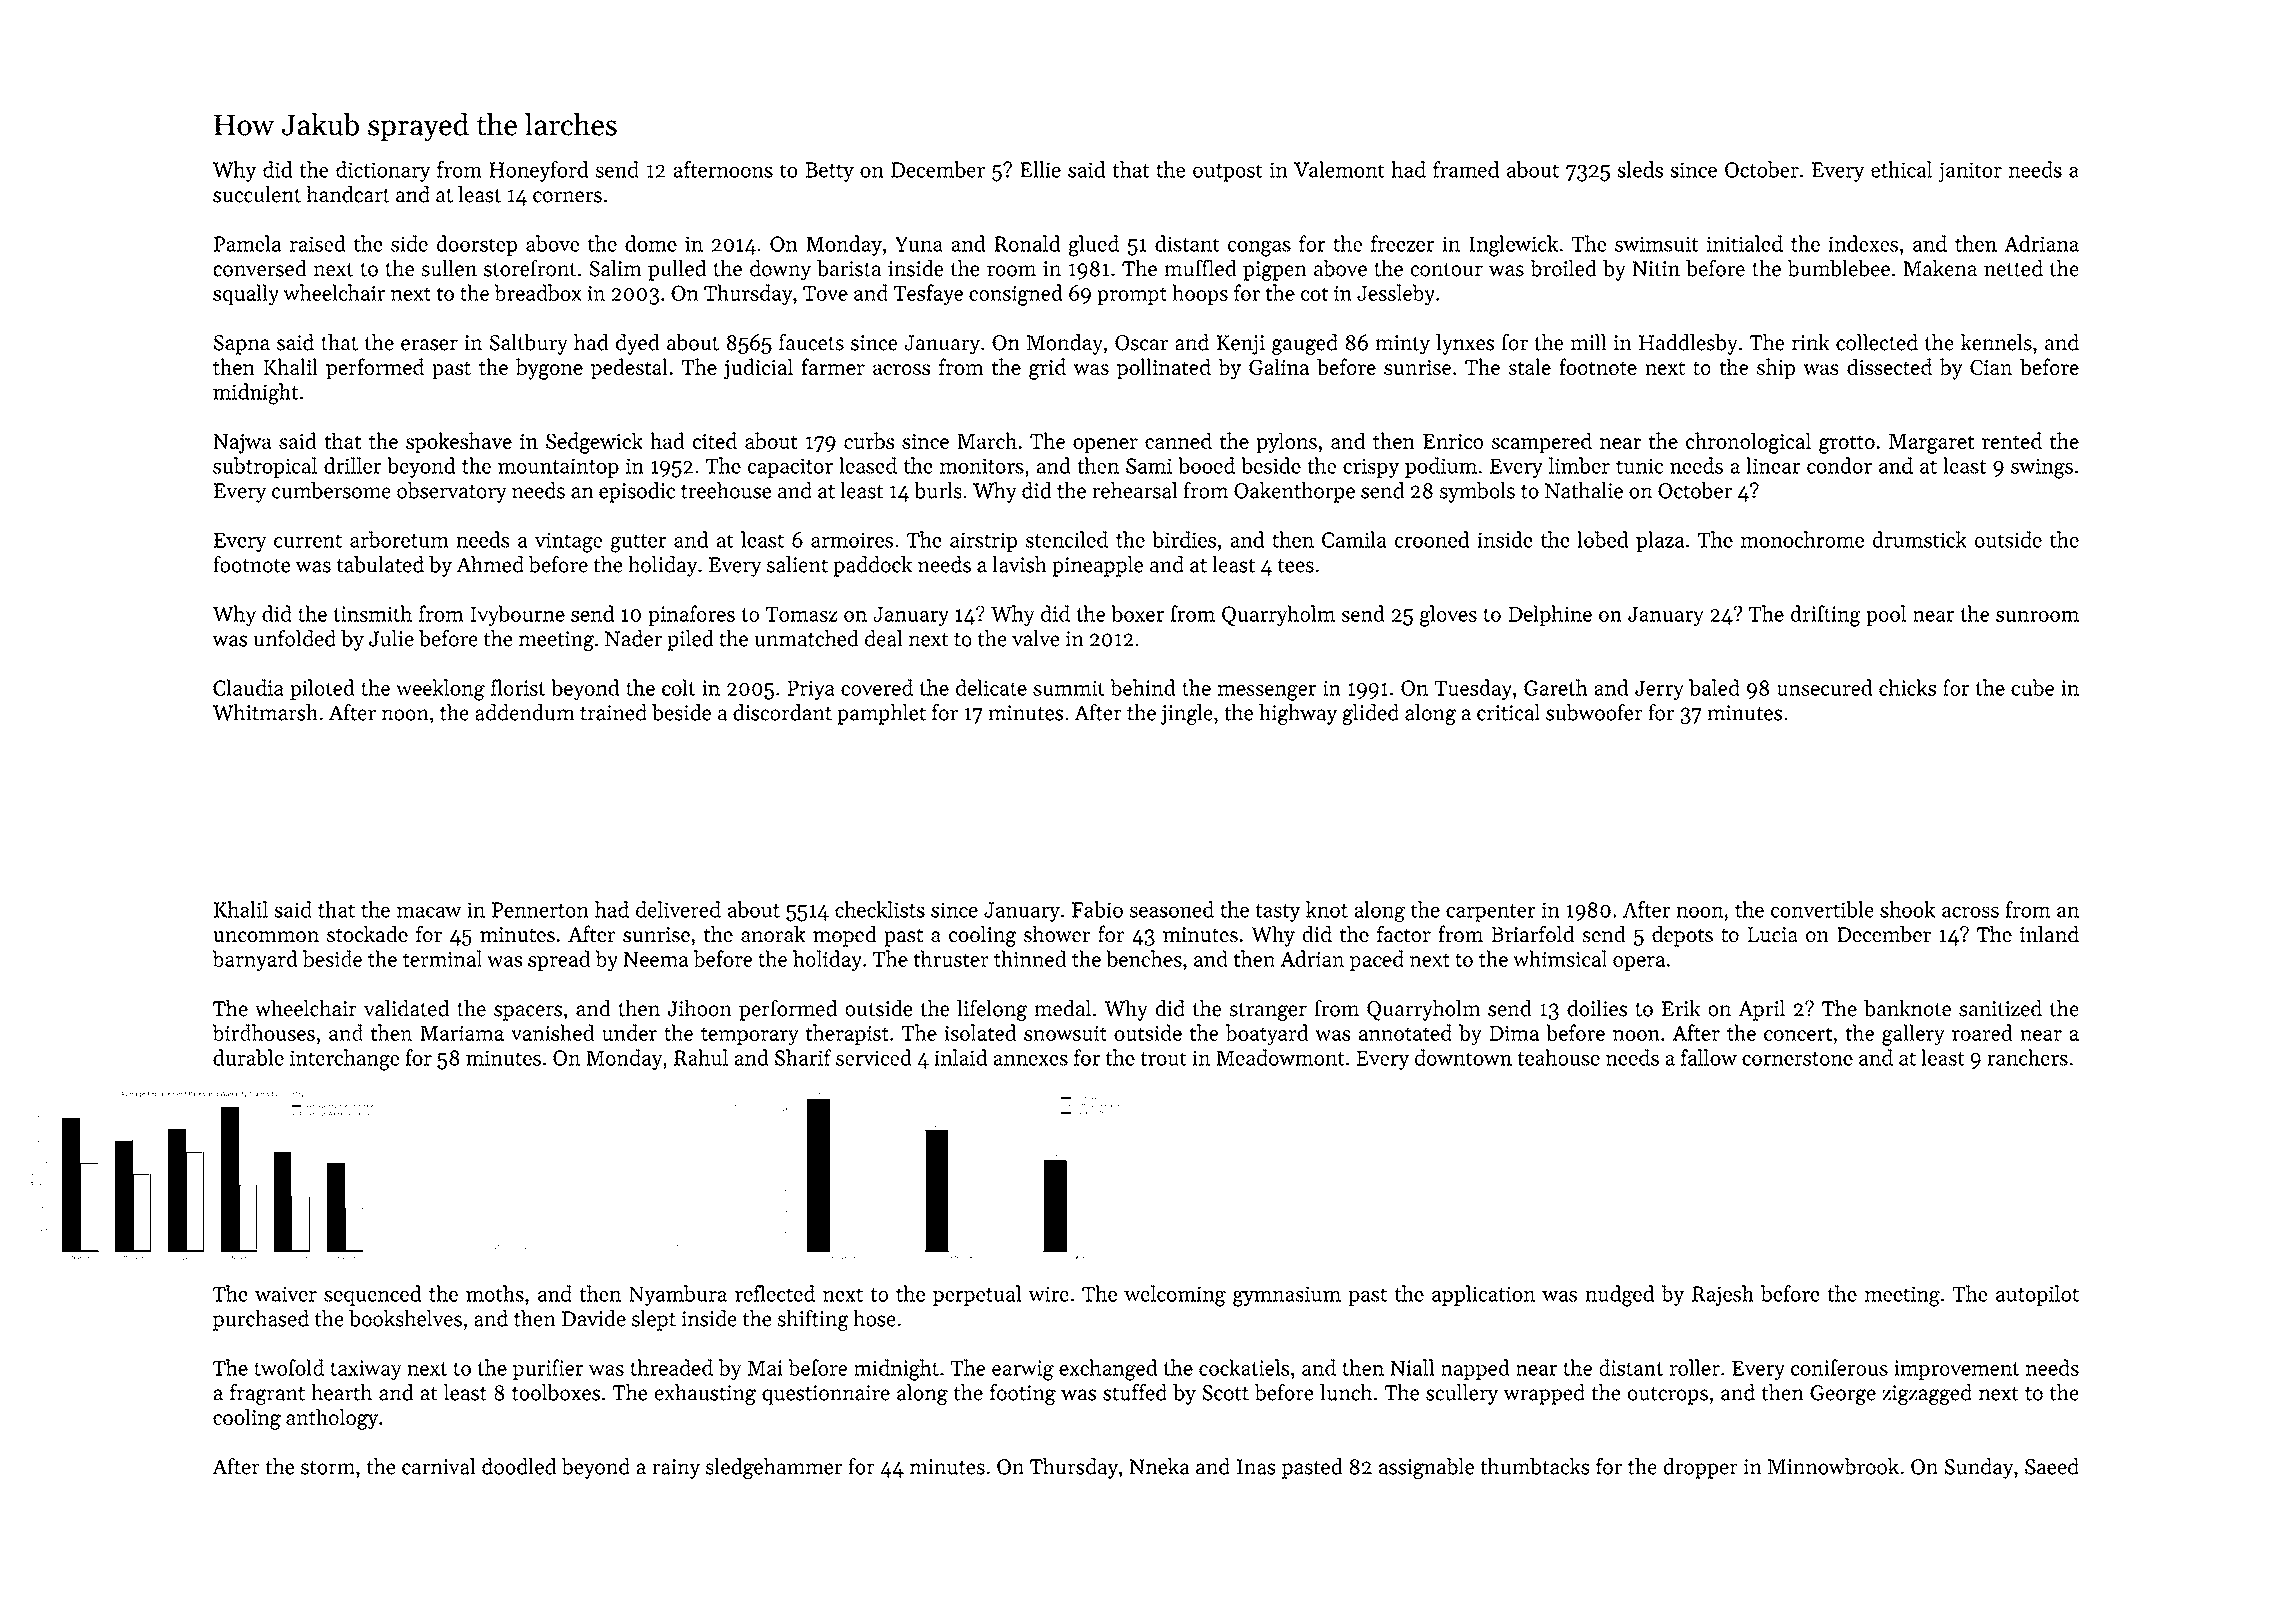 The width and height of the screenshot is (2292, 1620). What do you see at coordinates (438, 1466) in the screenshot?
I see `carnival` at bounding box center [438, 1466].
